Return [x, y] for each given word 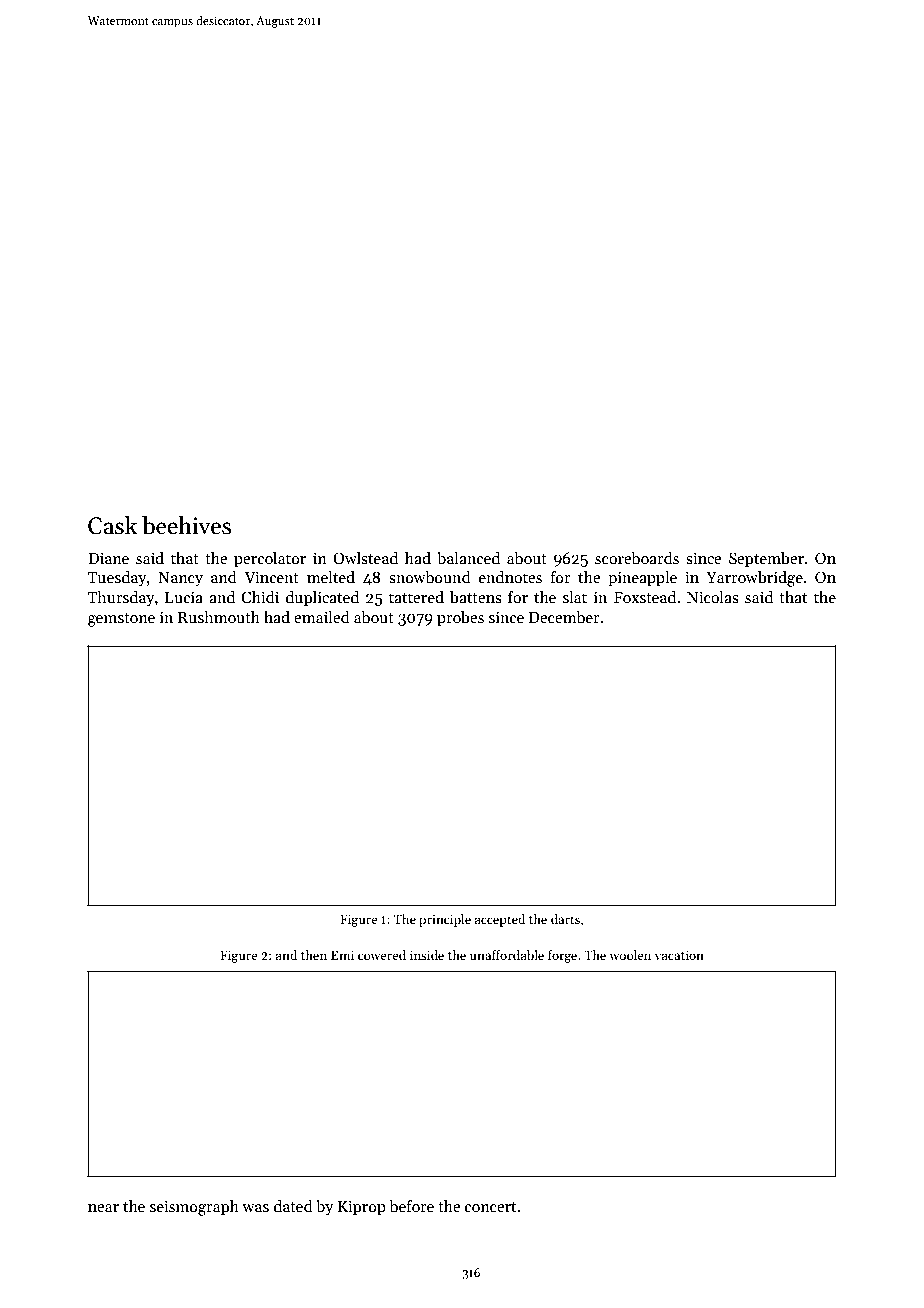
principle [445, 920]
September [766, 560]
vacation [679, 955]
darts [565, 919]
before [411, 1206]
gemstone [121, 620]
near [103, 1208]
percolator [270, 560]
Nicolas [713, 597]
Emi [342, 955]
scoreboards [637, 558]
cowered [382, 955]
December [564, 617]
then [314, 955]
